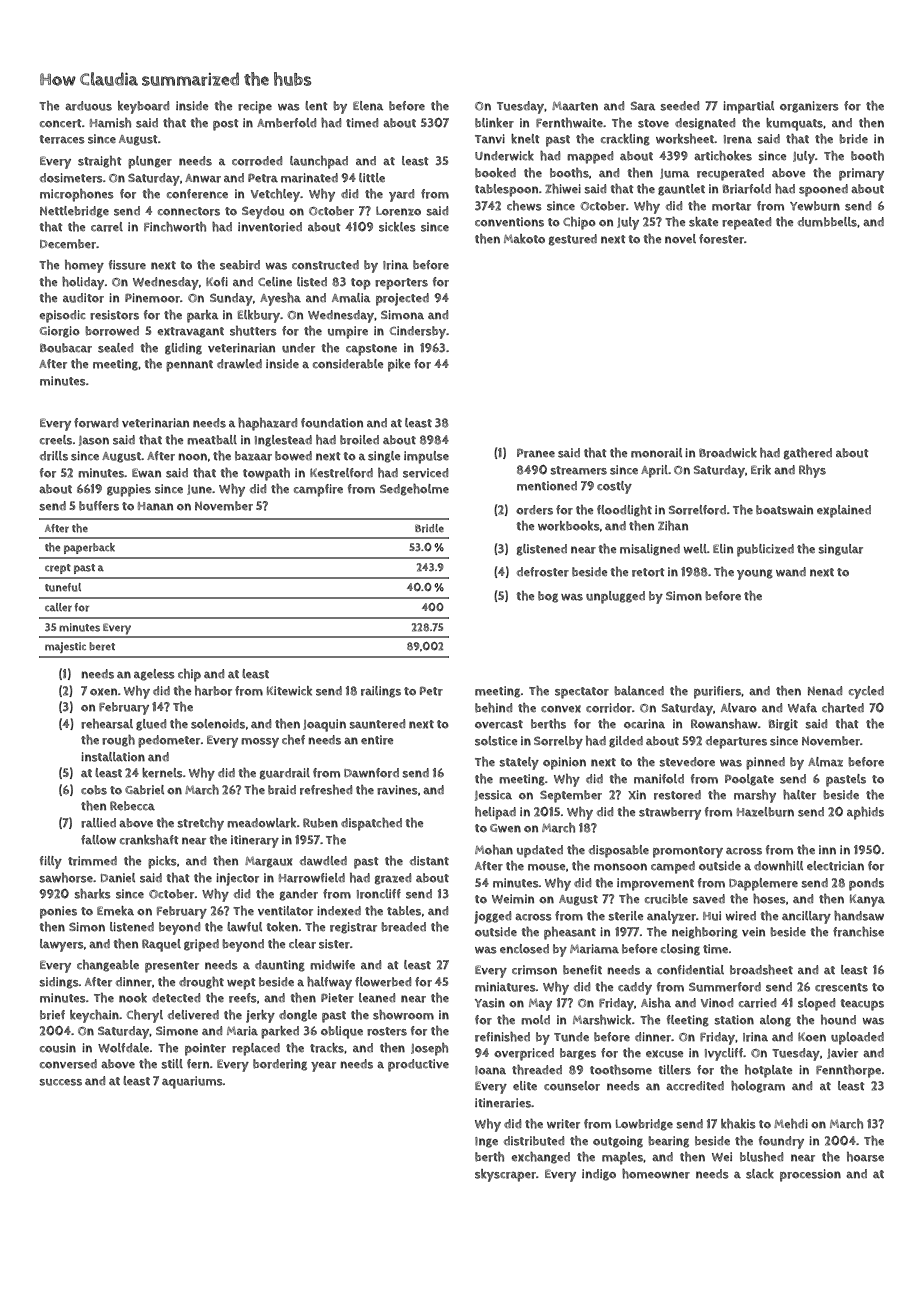 The image size is (924, 1308). I want to click on mortar, so click(731, 206).
